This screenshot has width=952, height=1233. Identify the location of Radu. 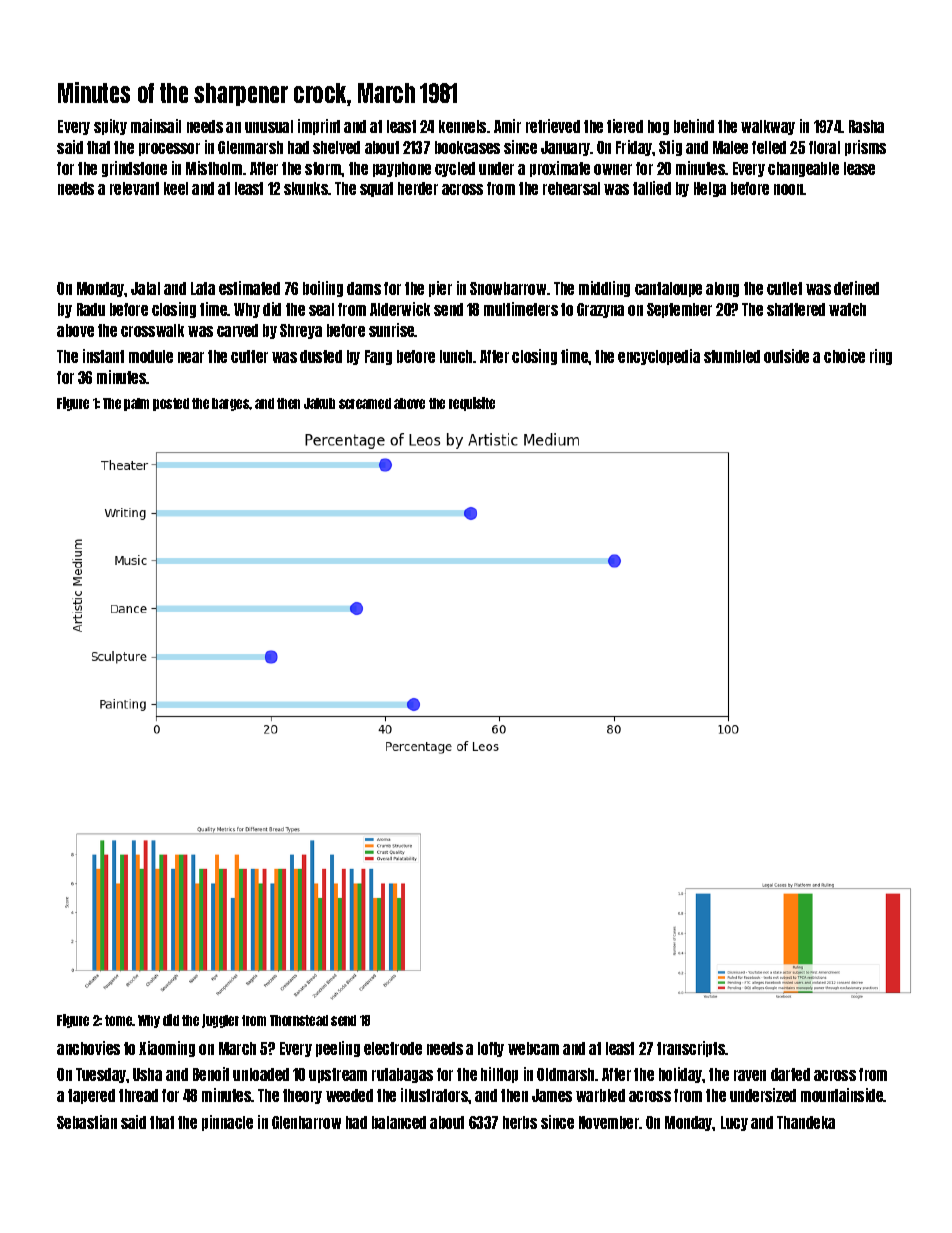
(91, 309).
